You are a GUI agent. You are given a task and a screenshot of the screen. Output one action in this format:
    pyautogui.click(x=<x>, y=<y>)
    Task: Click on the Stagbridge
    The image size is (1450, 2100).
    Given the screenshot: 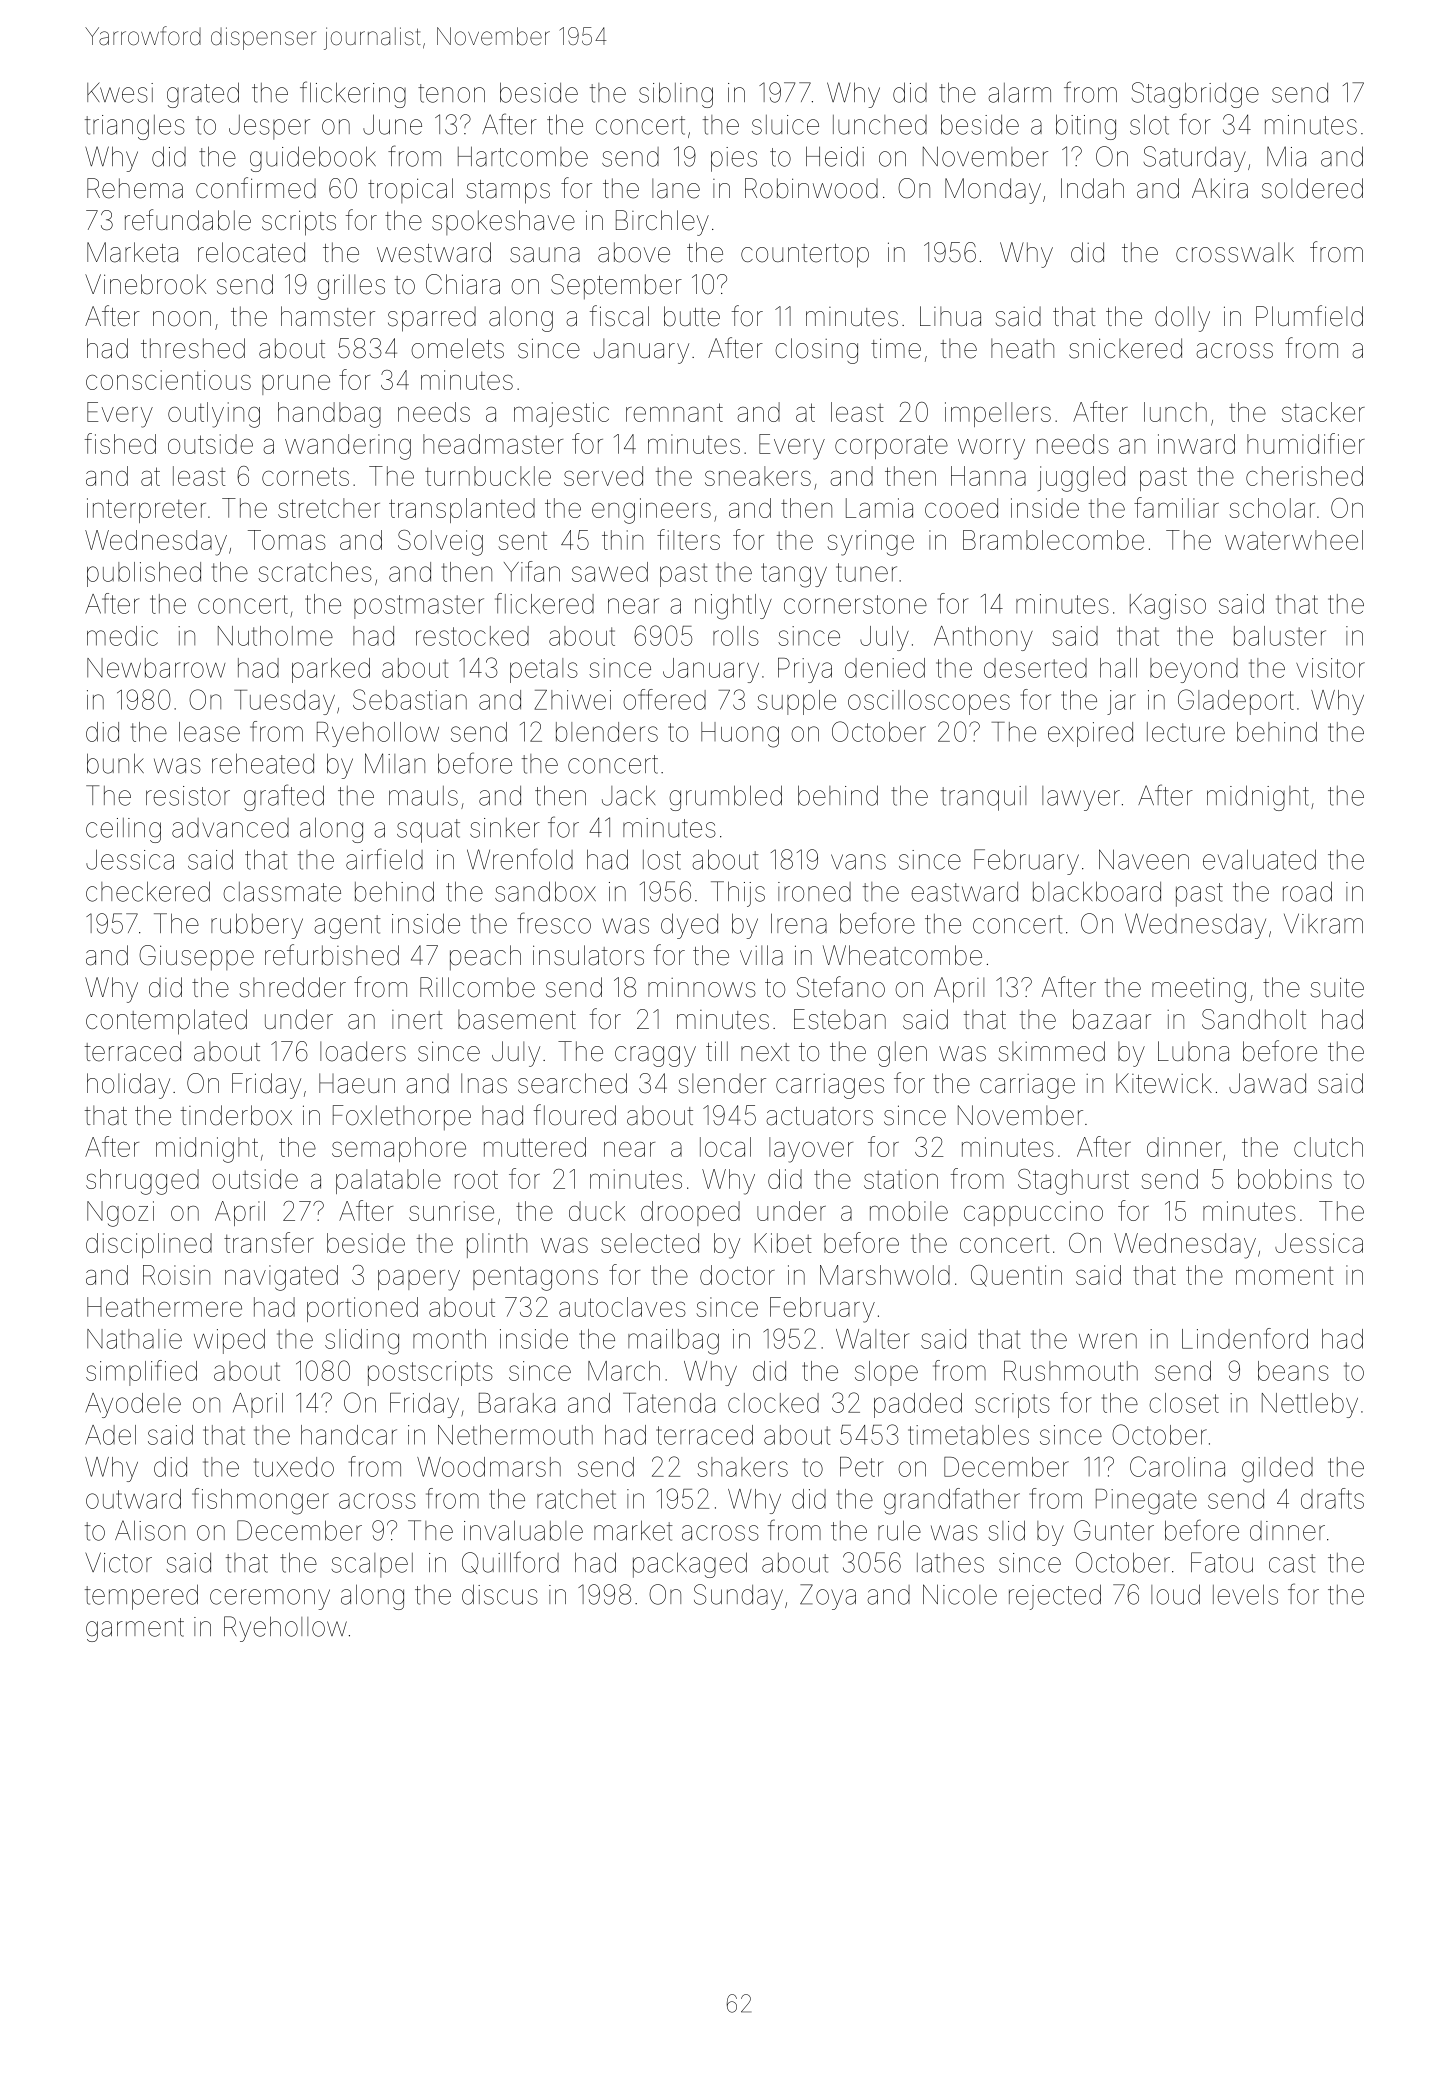 What is the action you would take?
    pyautogui.click(x=1195, y=95)
